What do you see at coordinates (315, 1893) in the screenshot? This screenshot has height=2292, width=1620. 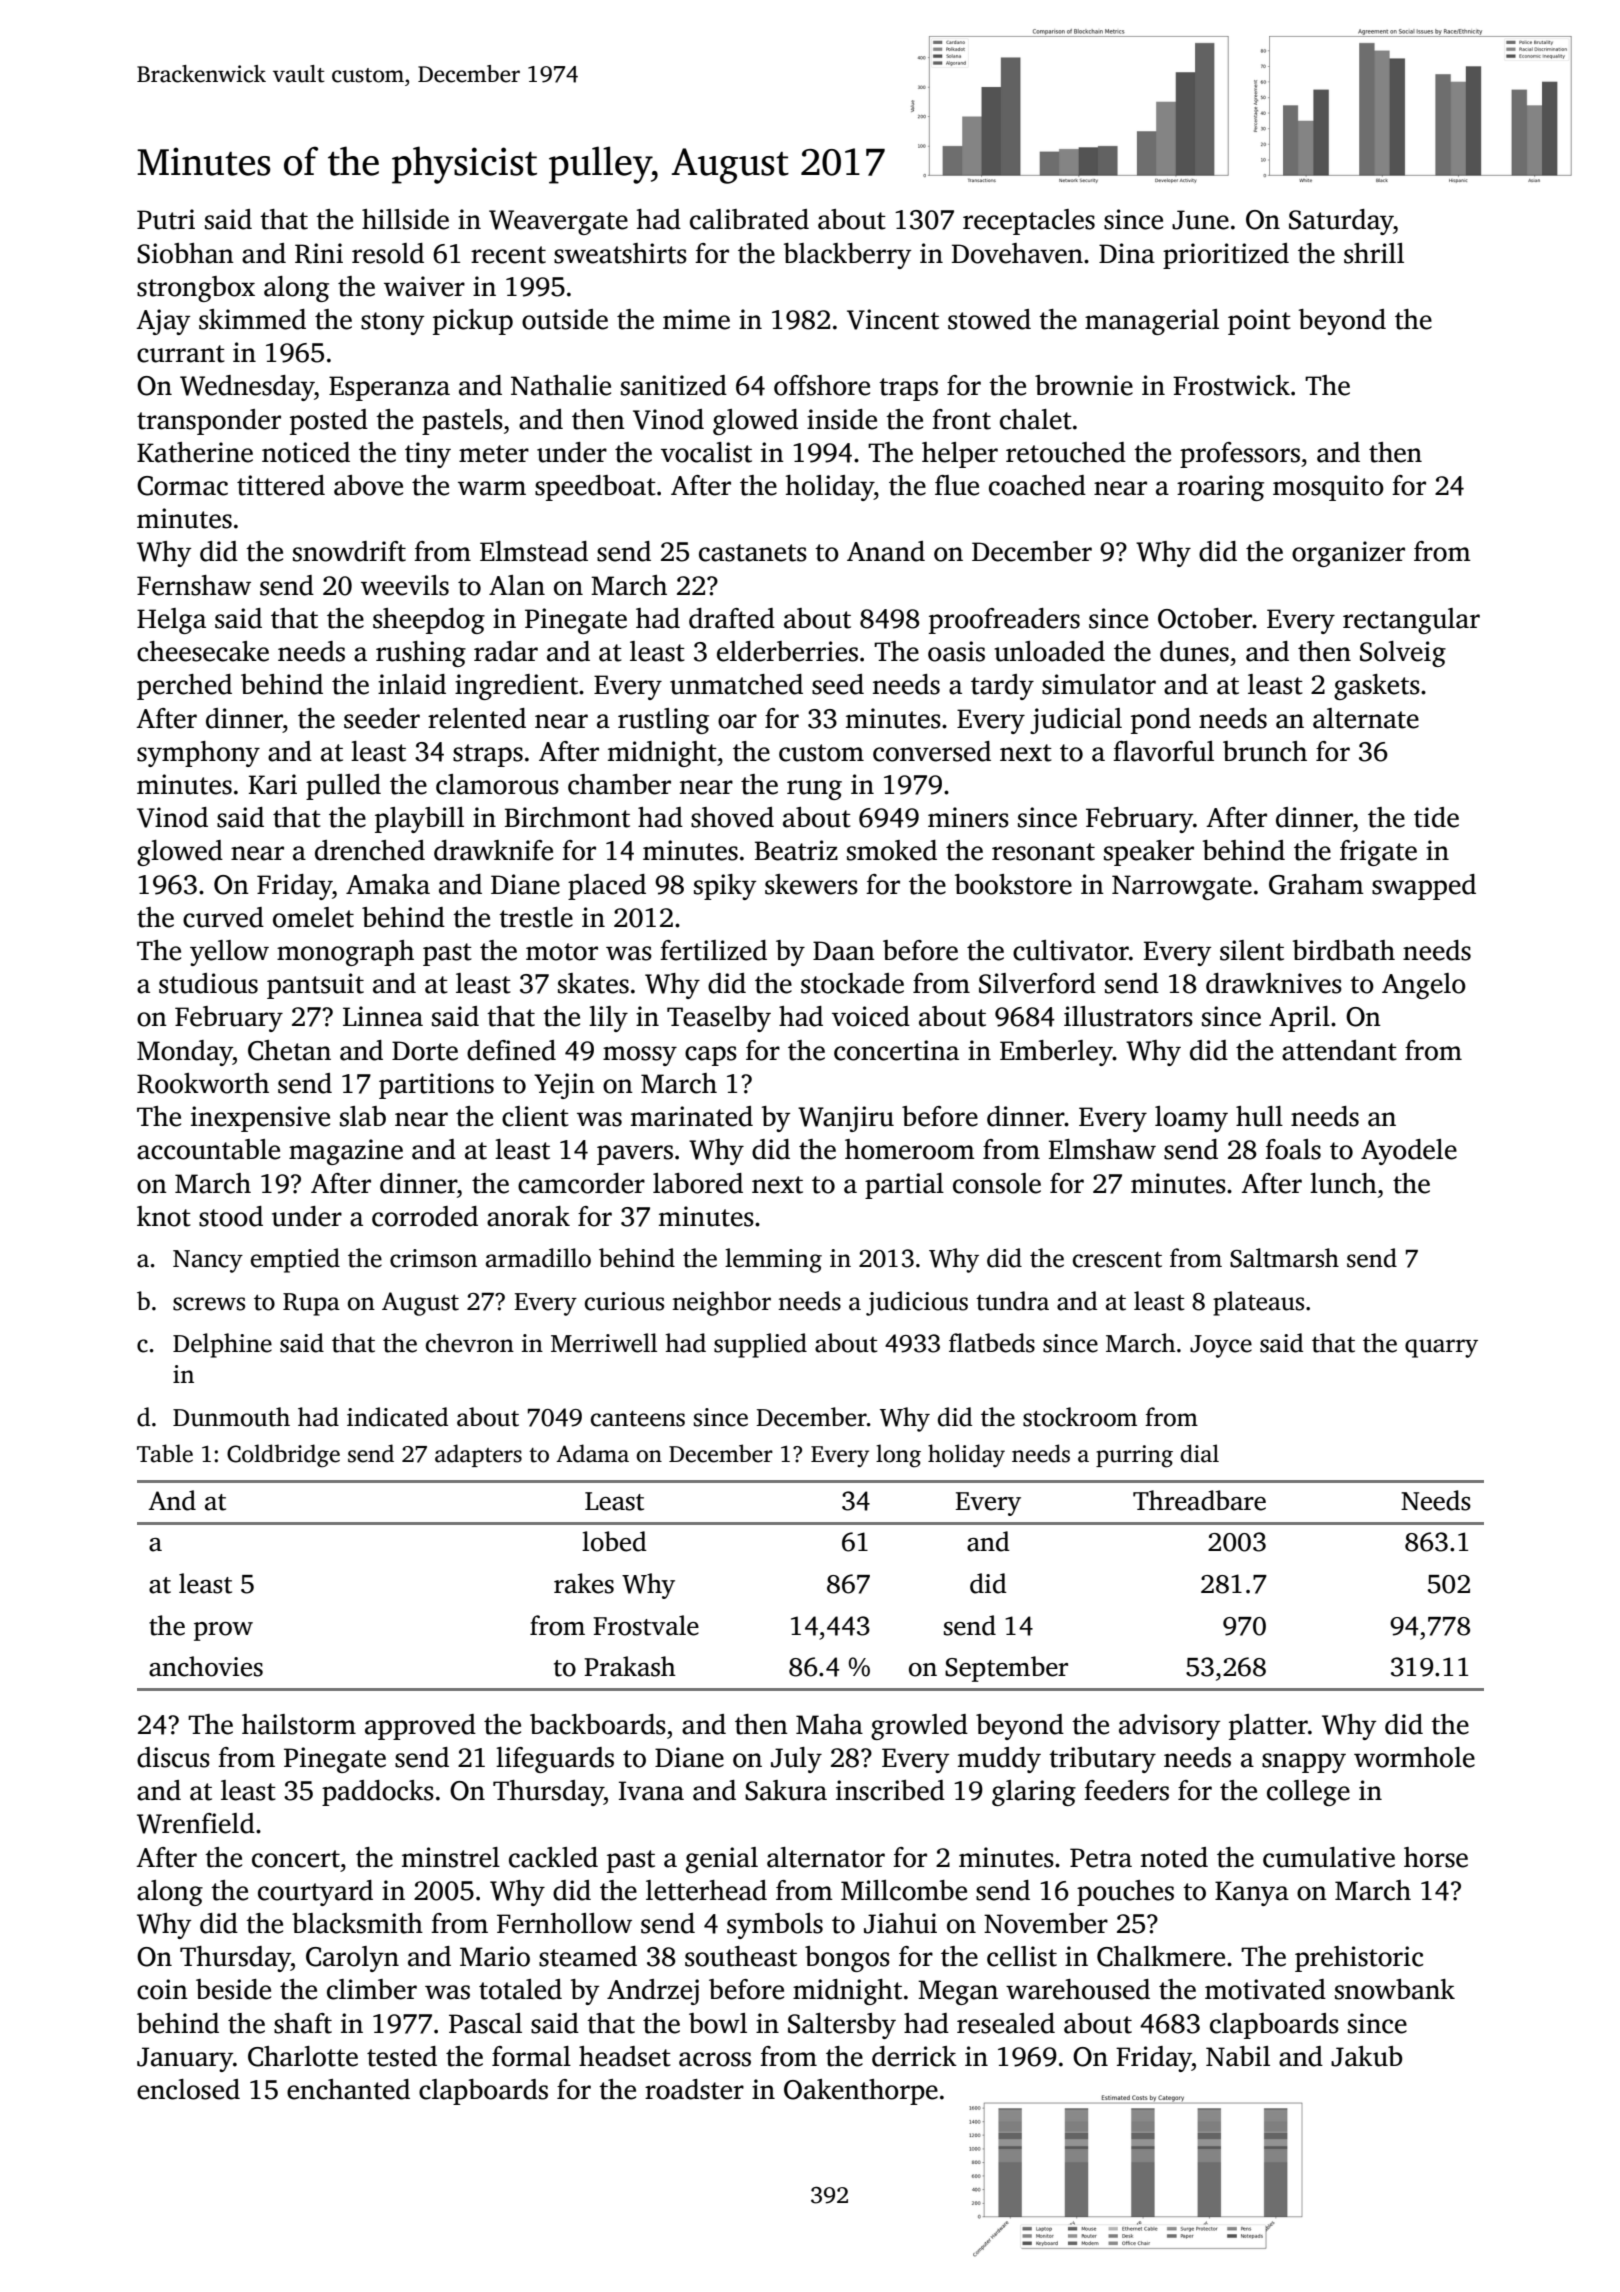 I see `courtyard` at bounding box center [315, 1893].
